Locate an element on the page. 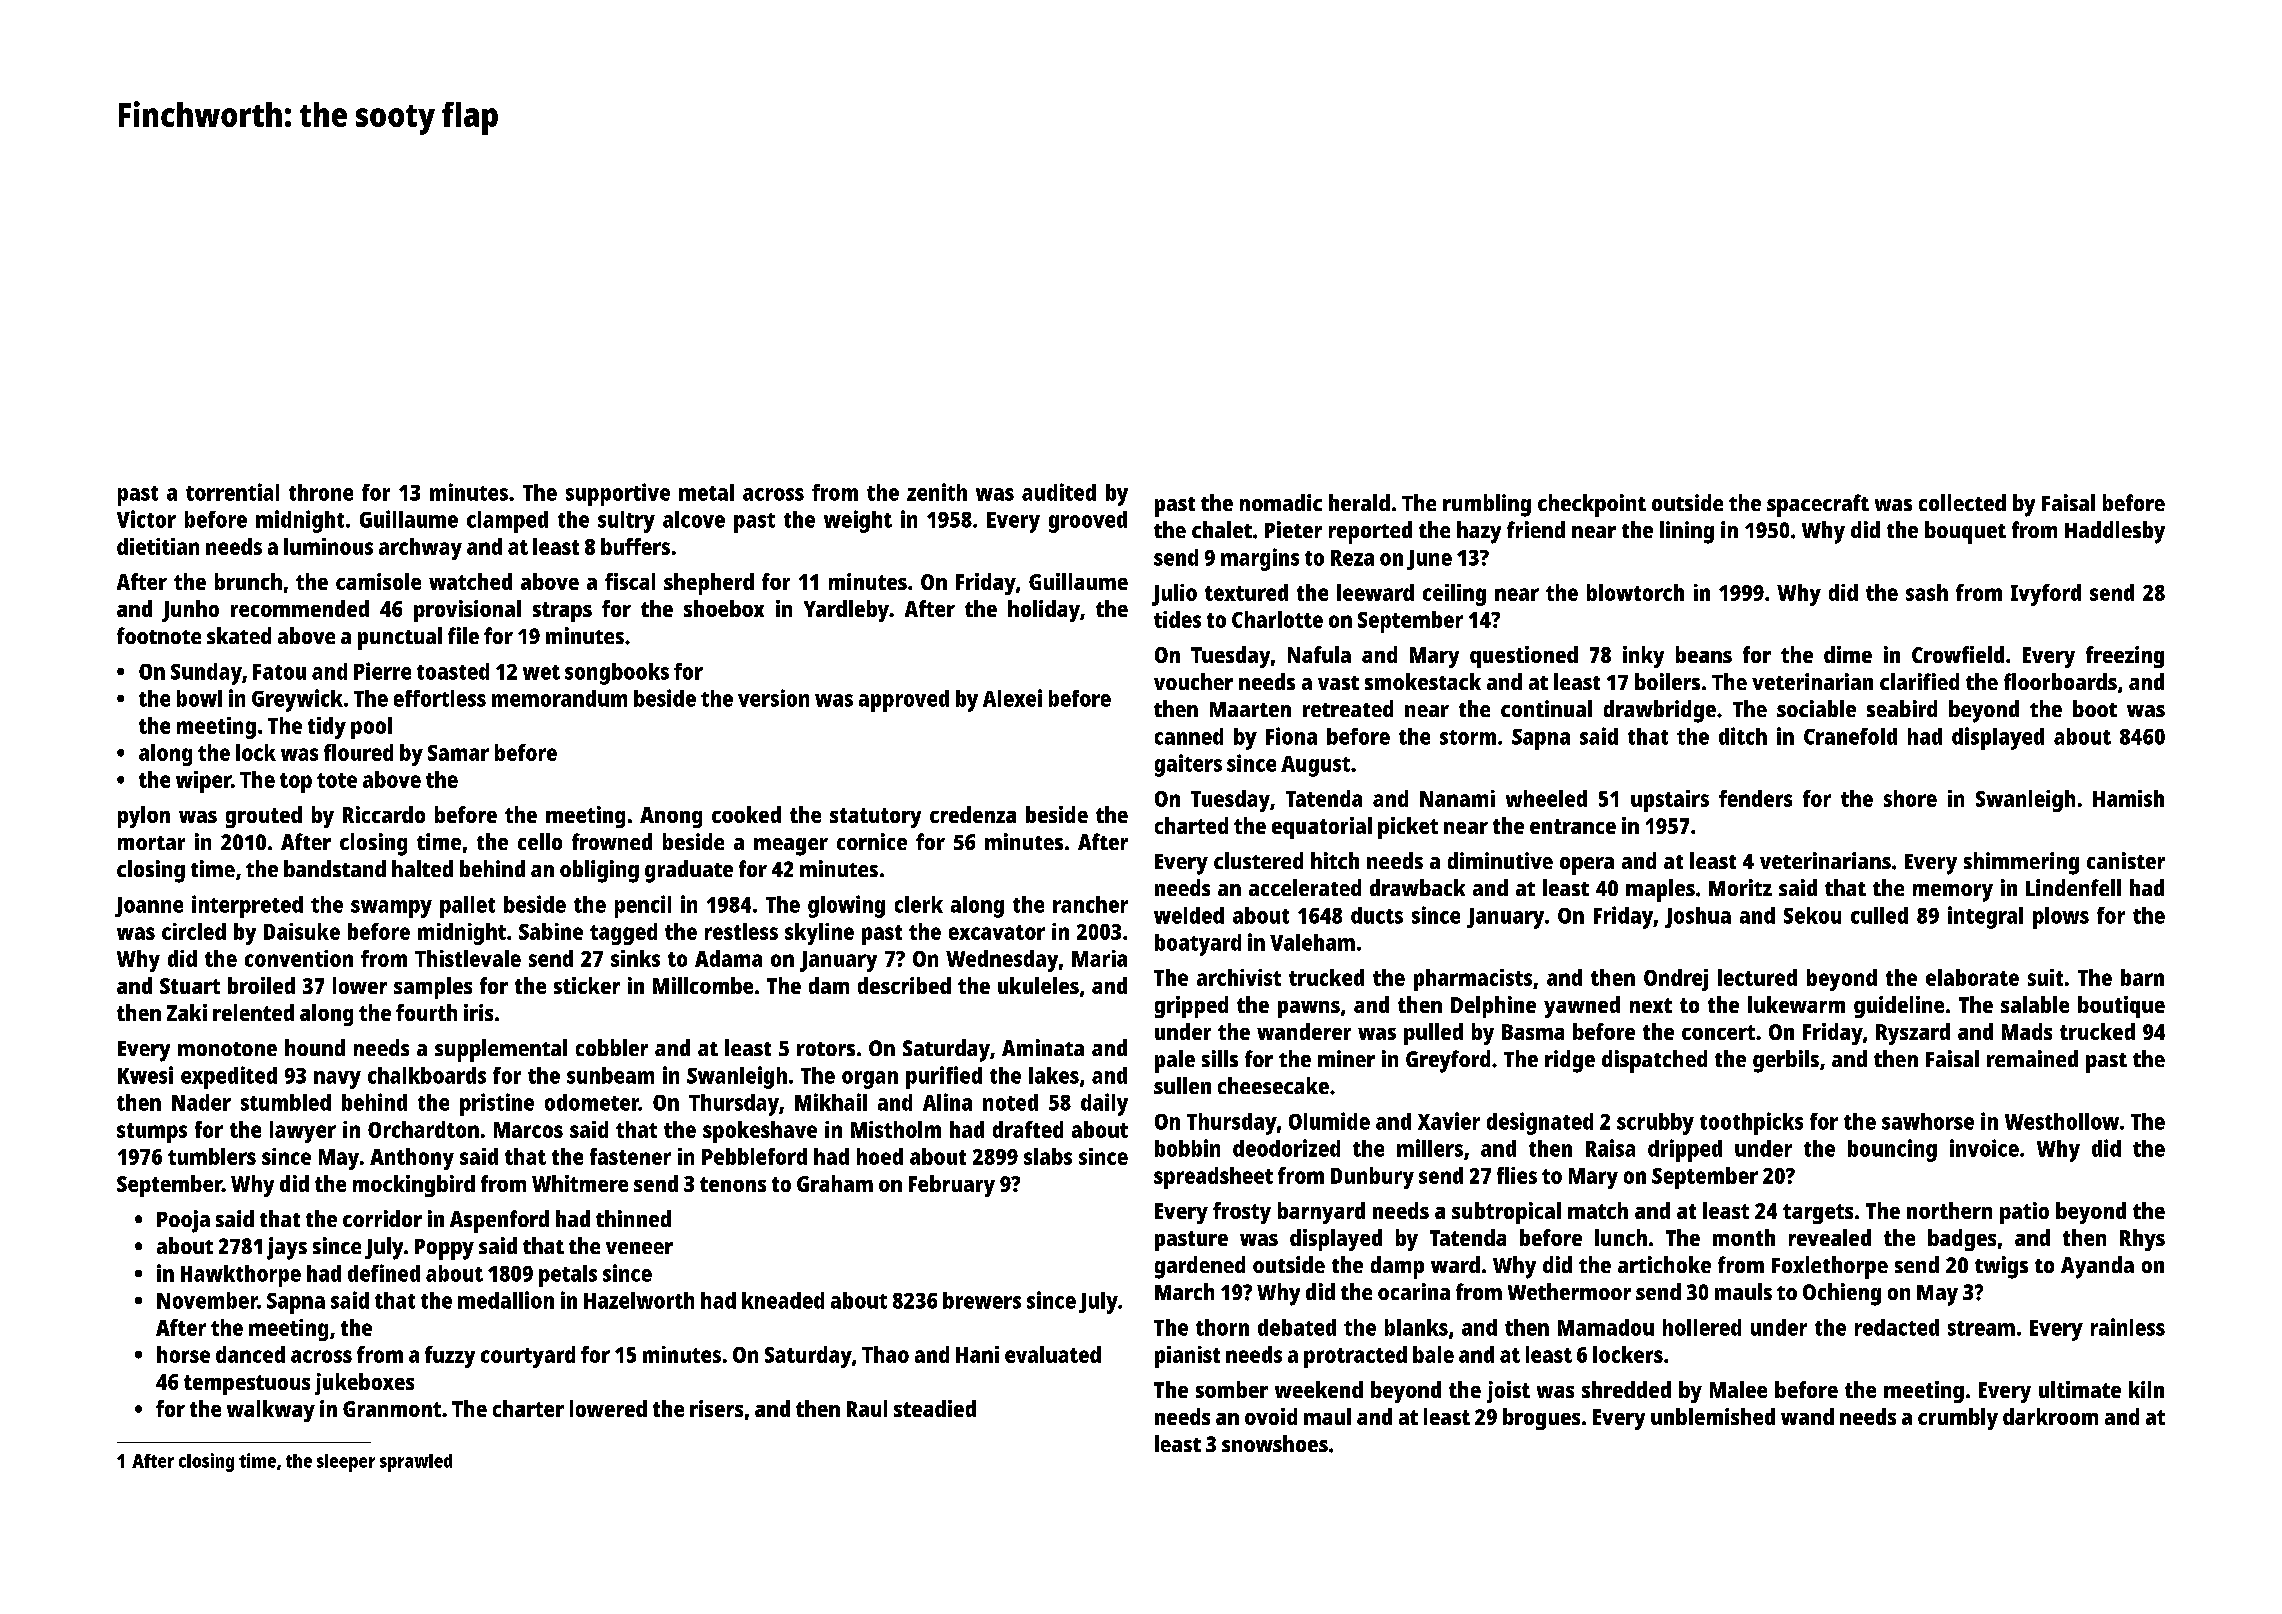 This image has width=2282, height=1614. approved is located at coordinates (904, 701).
